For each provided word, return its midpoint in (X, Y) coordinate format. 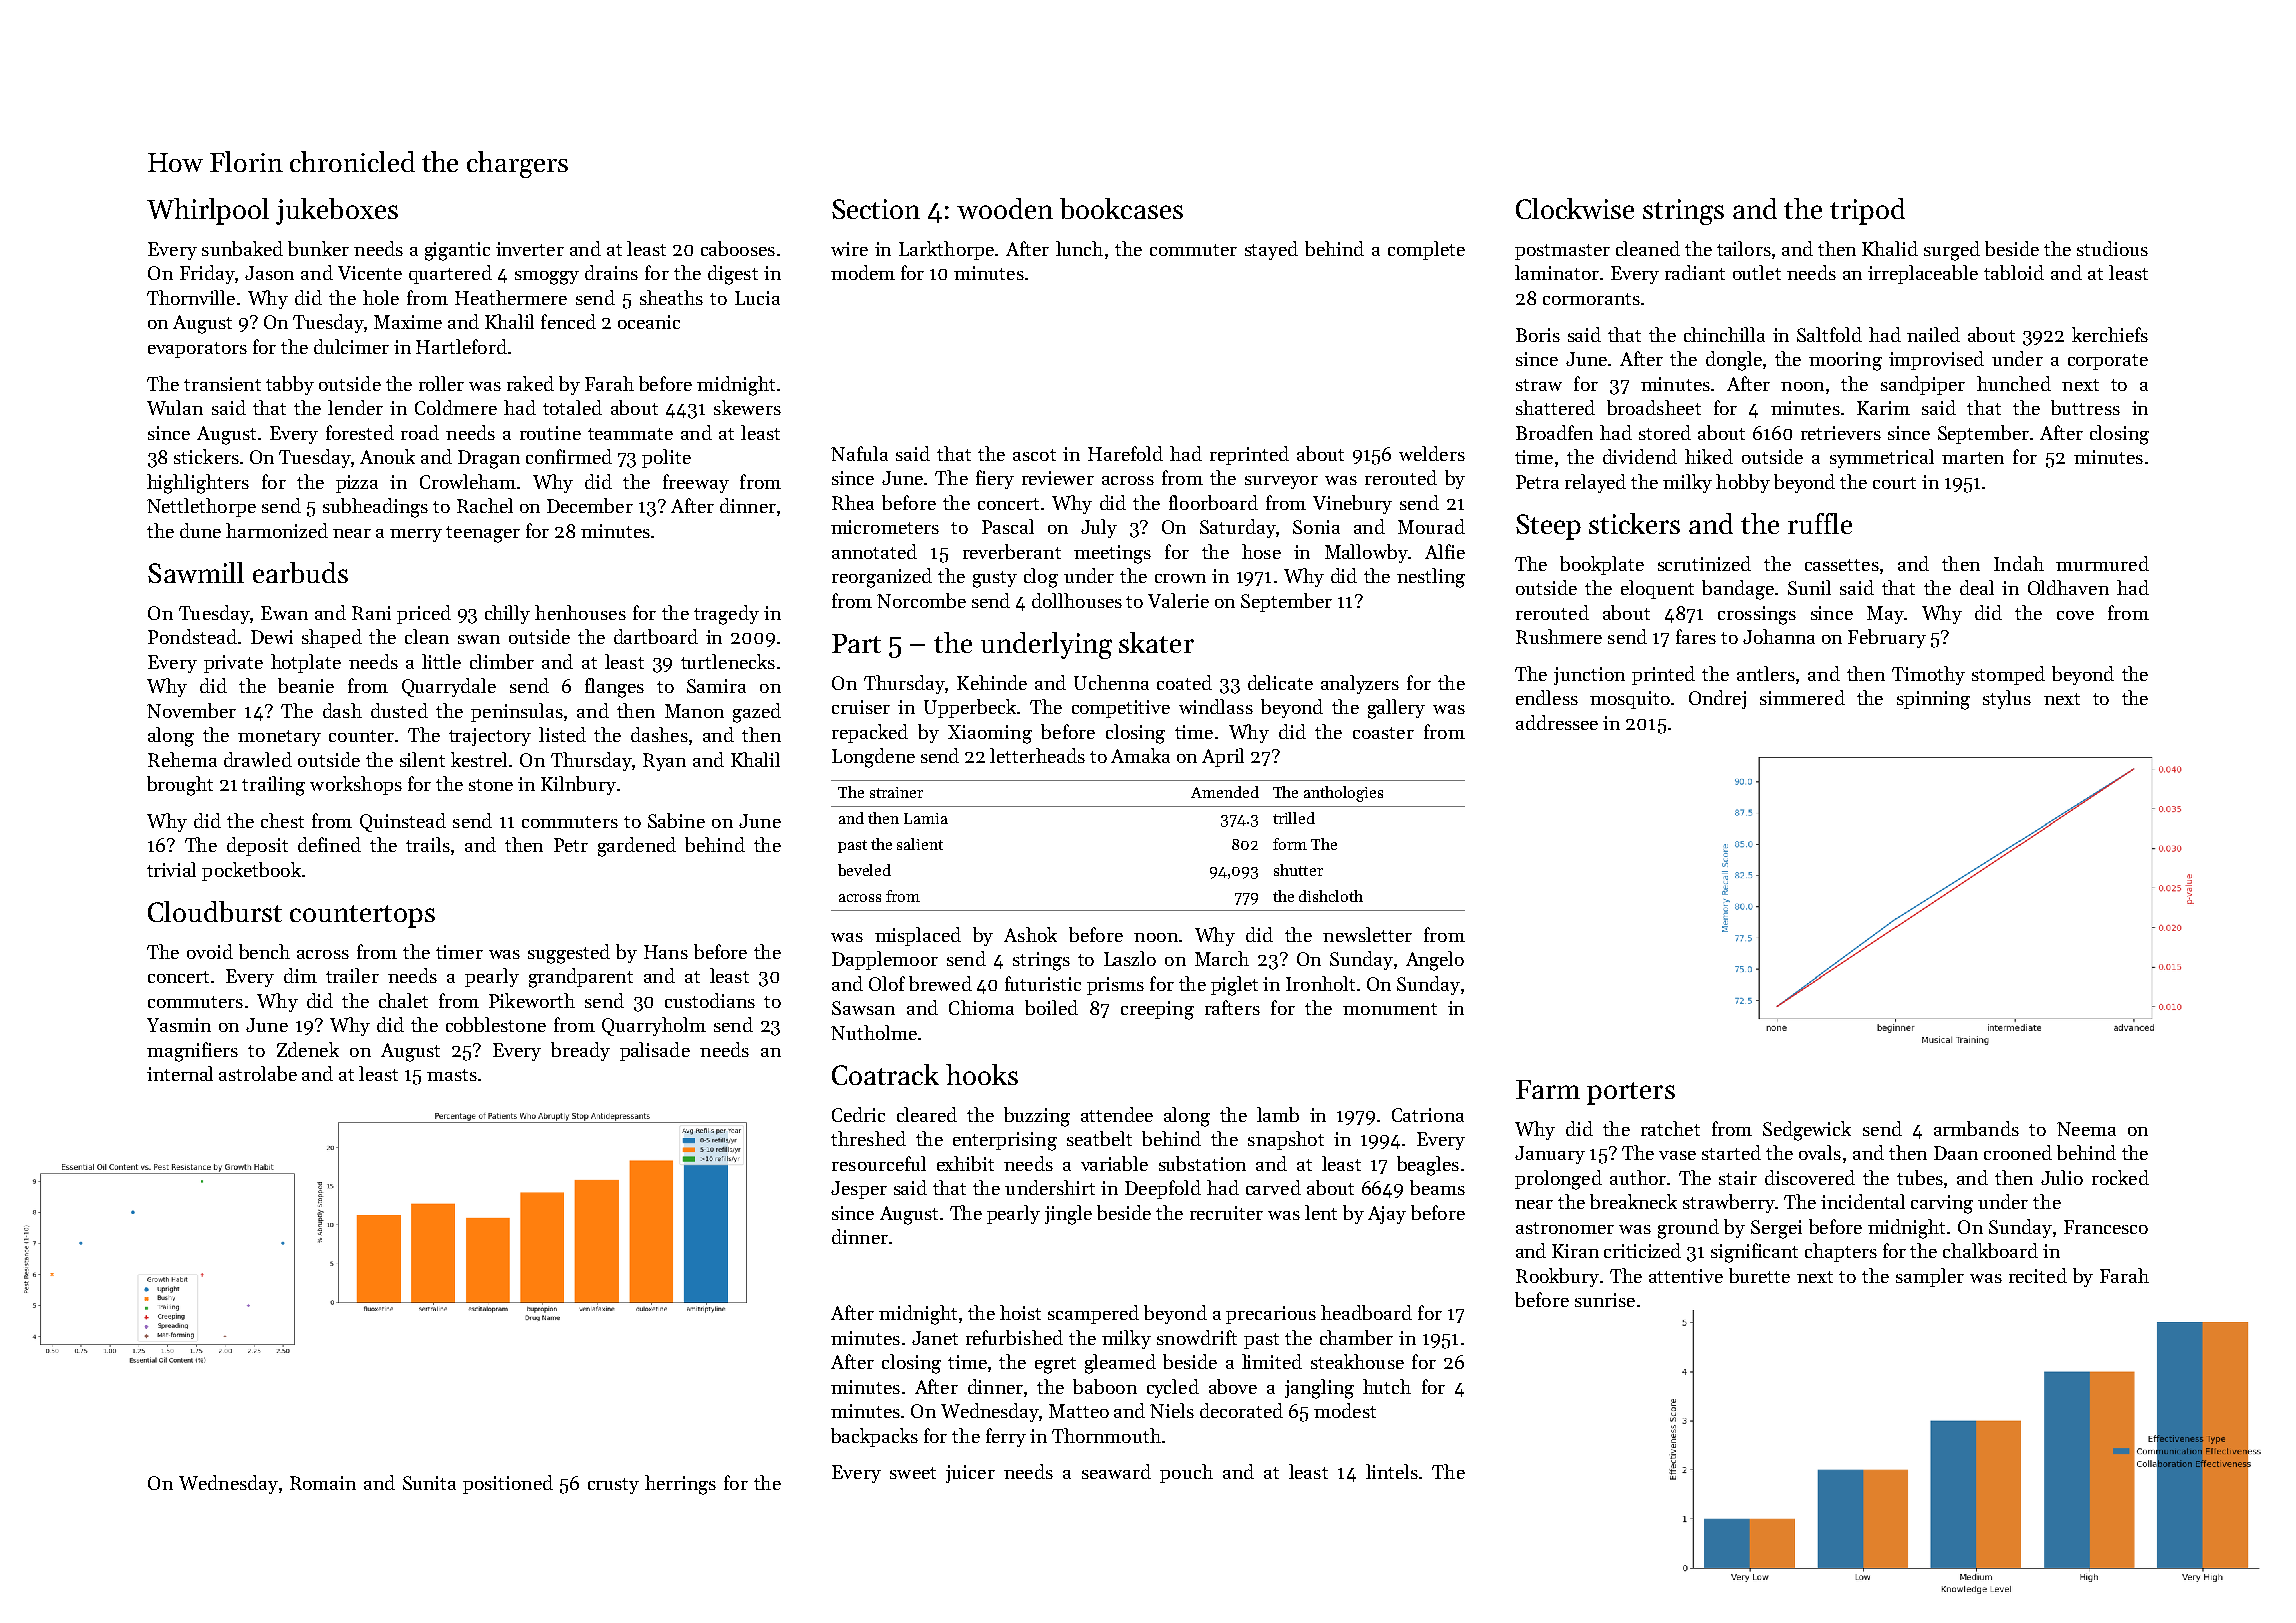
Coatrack (885, 1074)
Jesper (859, 1190)
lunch (1079, 248)
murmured (2102, 563)
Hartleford (461, 346)
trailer (352, 975)
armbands (1976, 1128)
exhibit (965, 1163)
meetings (1112, 554)
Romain (323, 1483)
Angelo (1435, 961)
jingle (1068, 1215)
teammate (630, 434)
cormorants (1591, 299)
